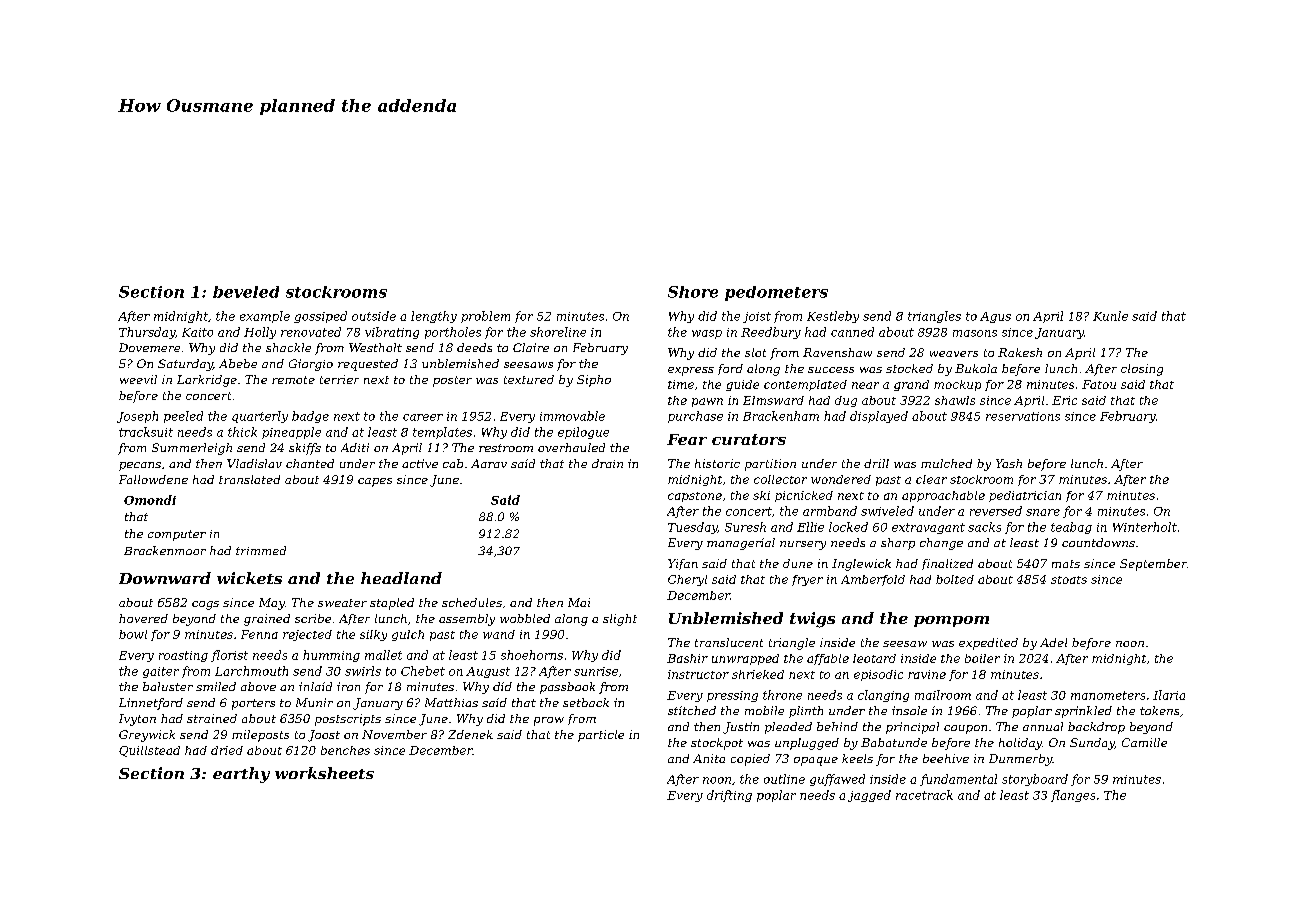 The image size is (1308, 924). Describe the element at coordinates (485, 317) in the image. I see `problem` at that location.
